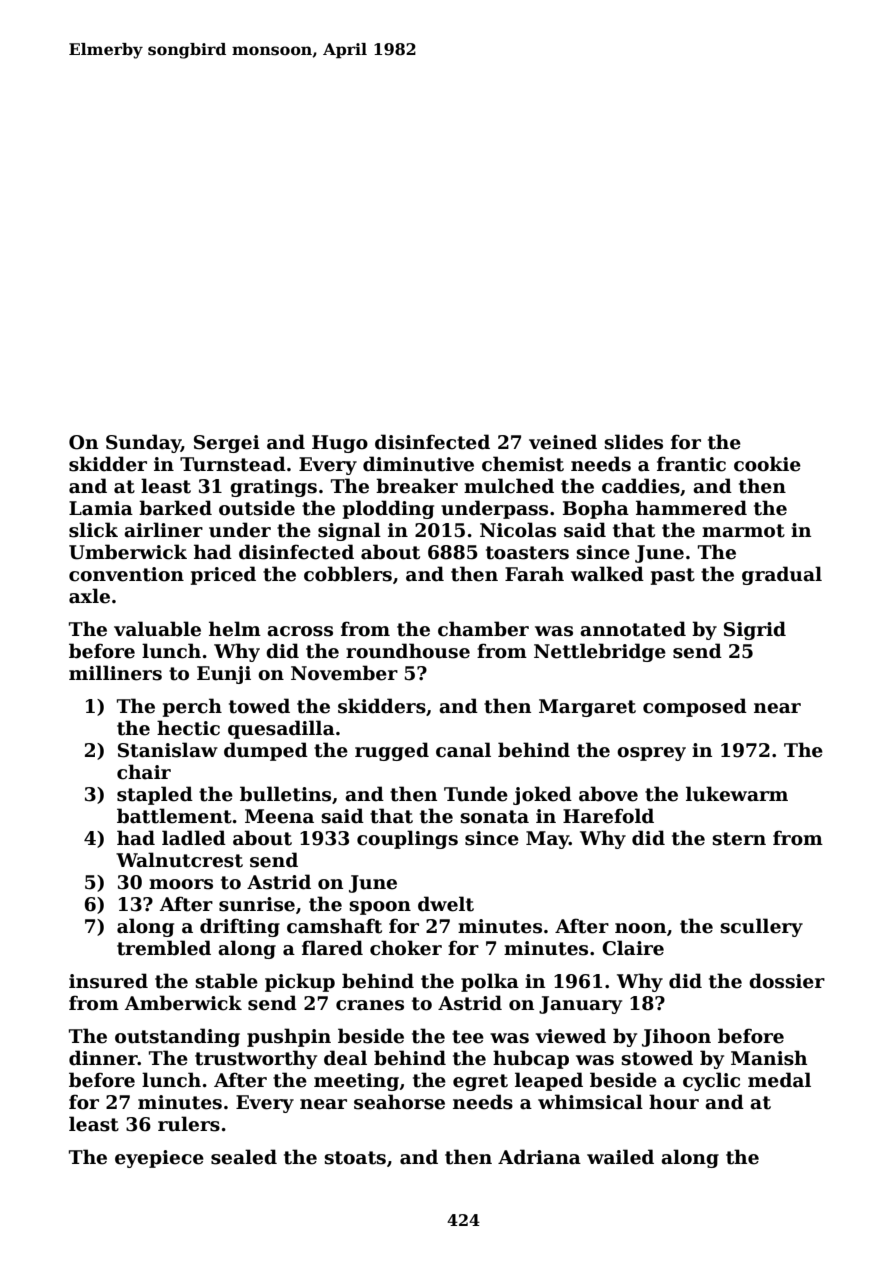 Image resolution: width=894 pixels, height=1268 pixels. I want to click on noon, so click(640, 928).
